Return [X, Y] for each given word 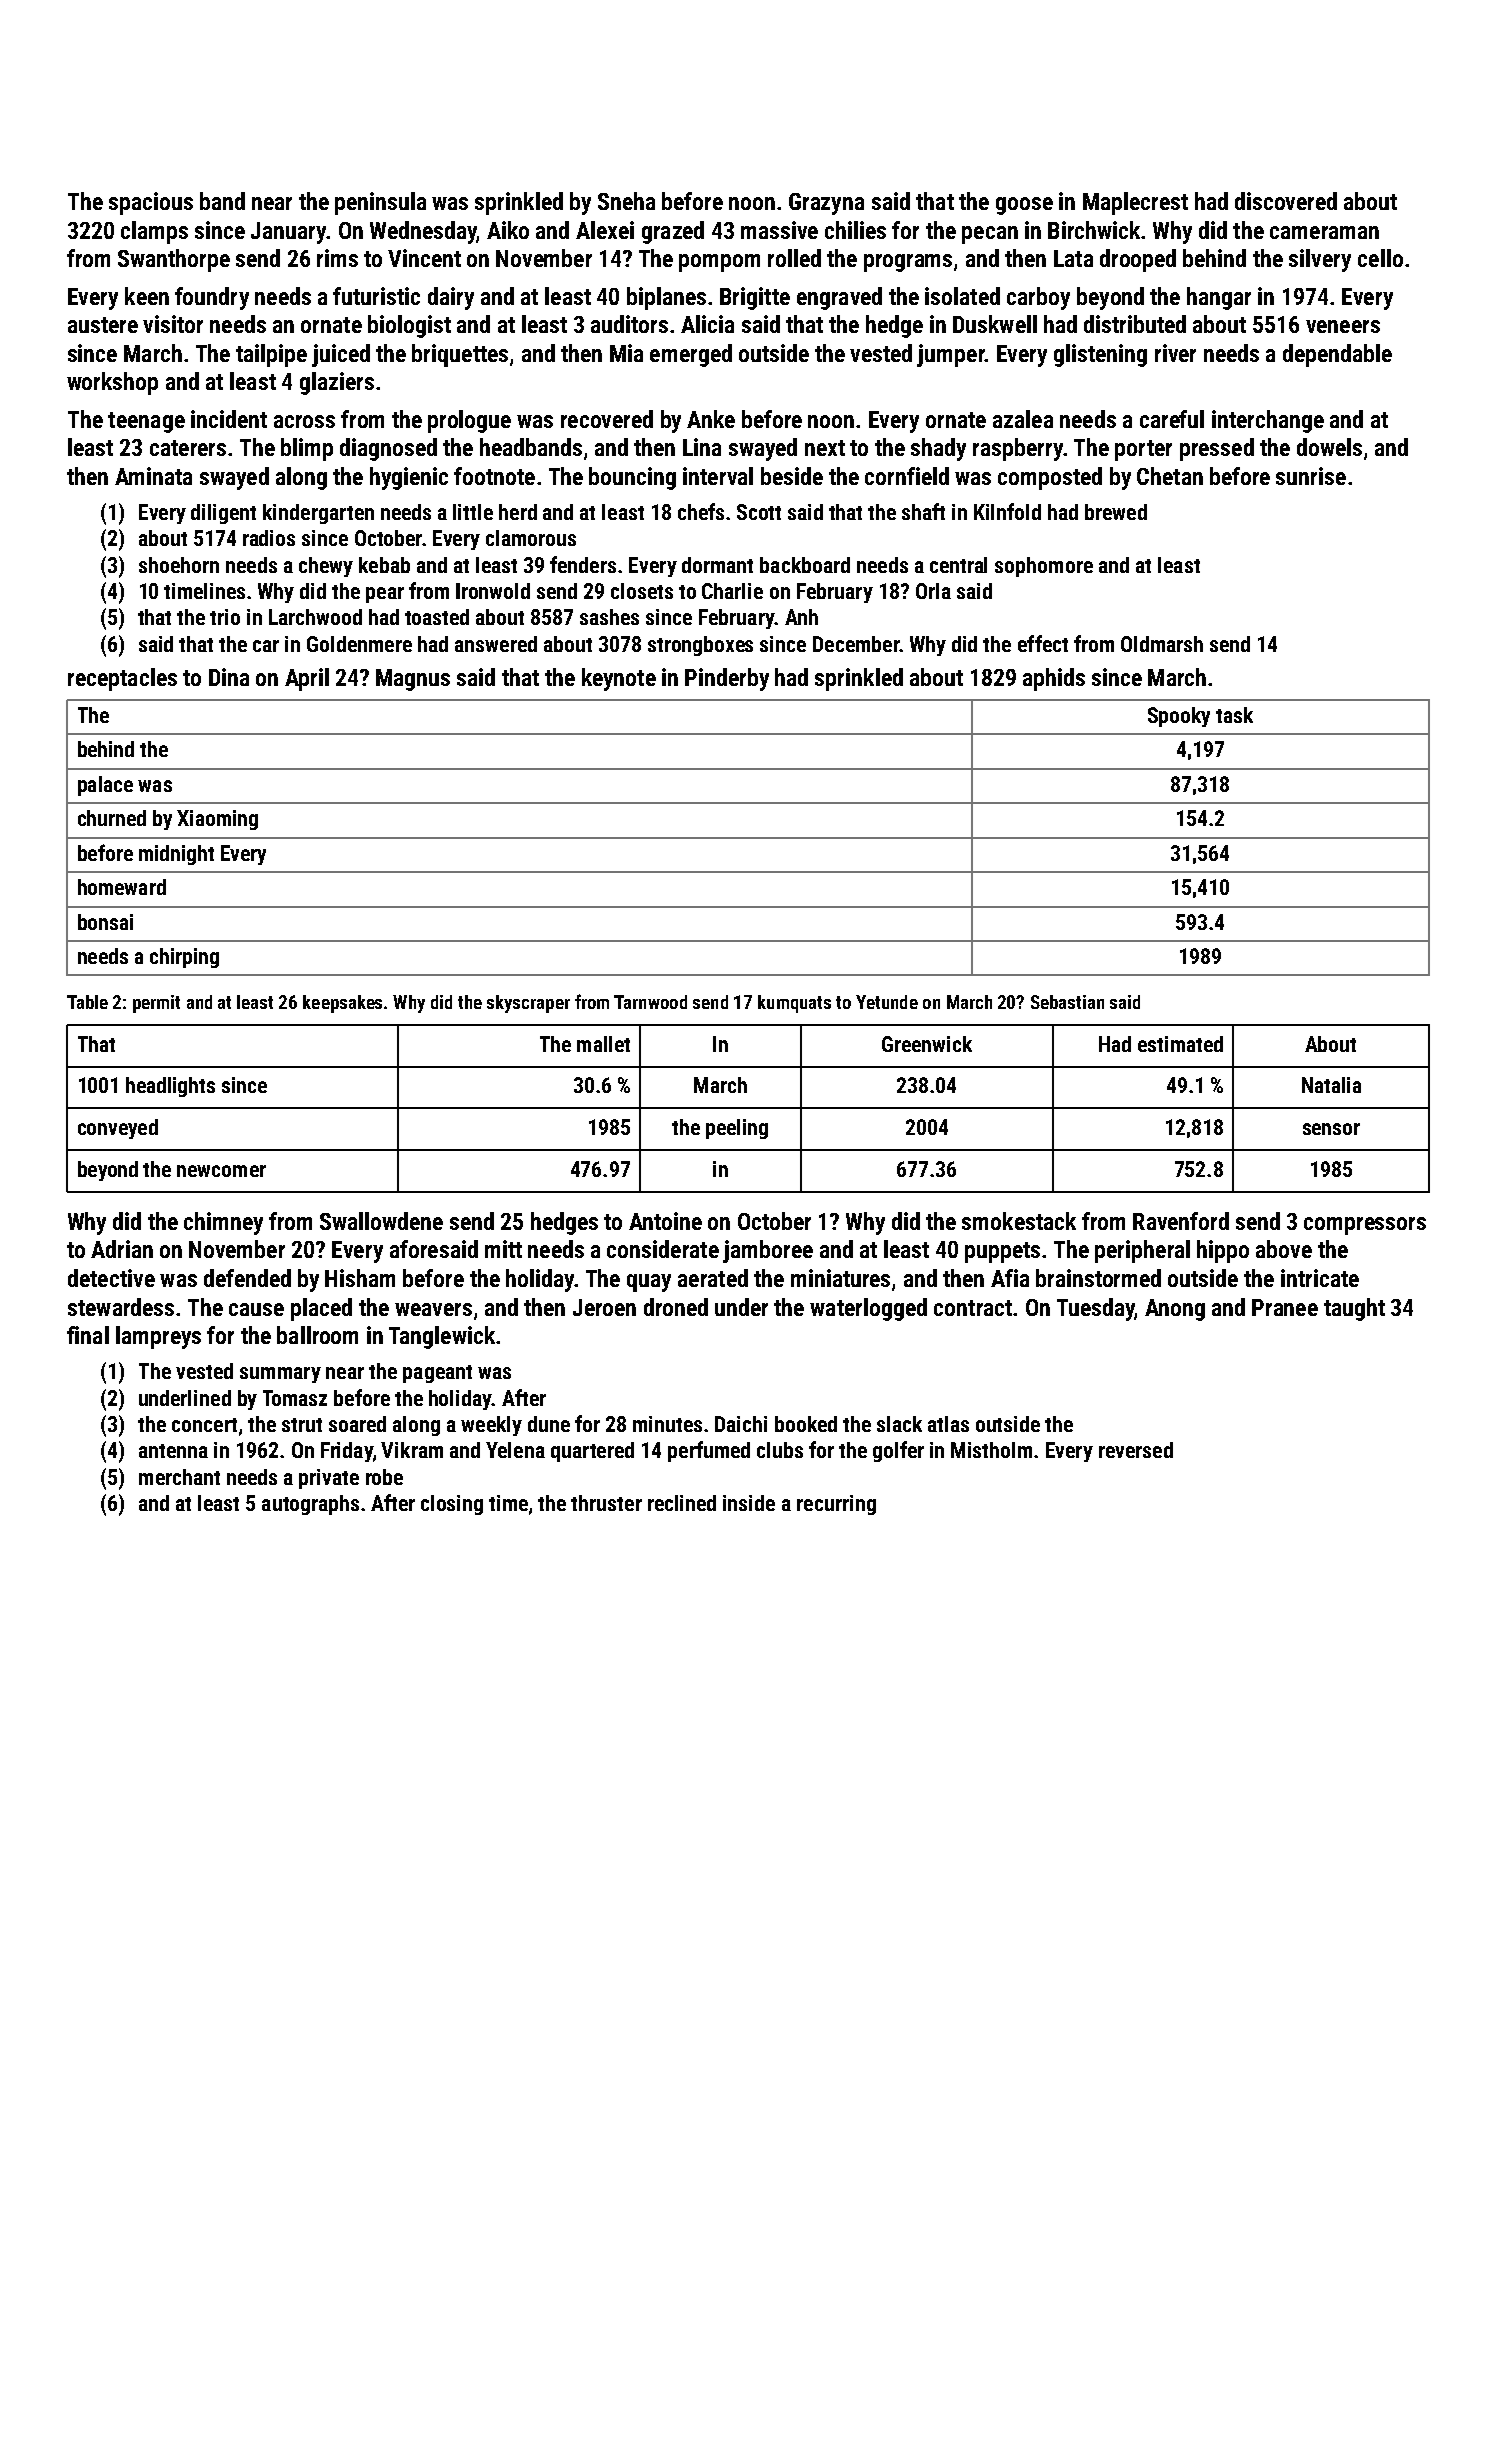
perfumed [709, 1451]
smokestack [1019, 1221]
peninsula [380, 203]
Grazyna [826, 204]
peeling [737, 1129]
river [1175, 353]
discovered [1286, 201]
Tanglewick [442, 1337]
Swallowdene [381, 1221]
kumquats [794, 1004]
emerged [691, 355]
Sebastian [1067, 1002]
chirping [184, 958]
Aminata [153, 476]
